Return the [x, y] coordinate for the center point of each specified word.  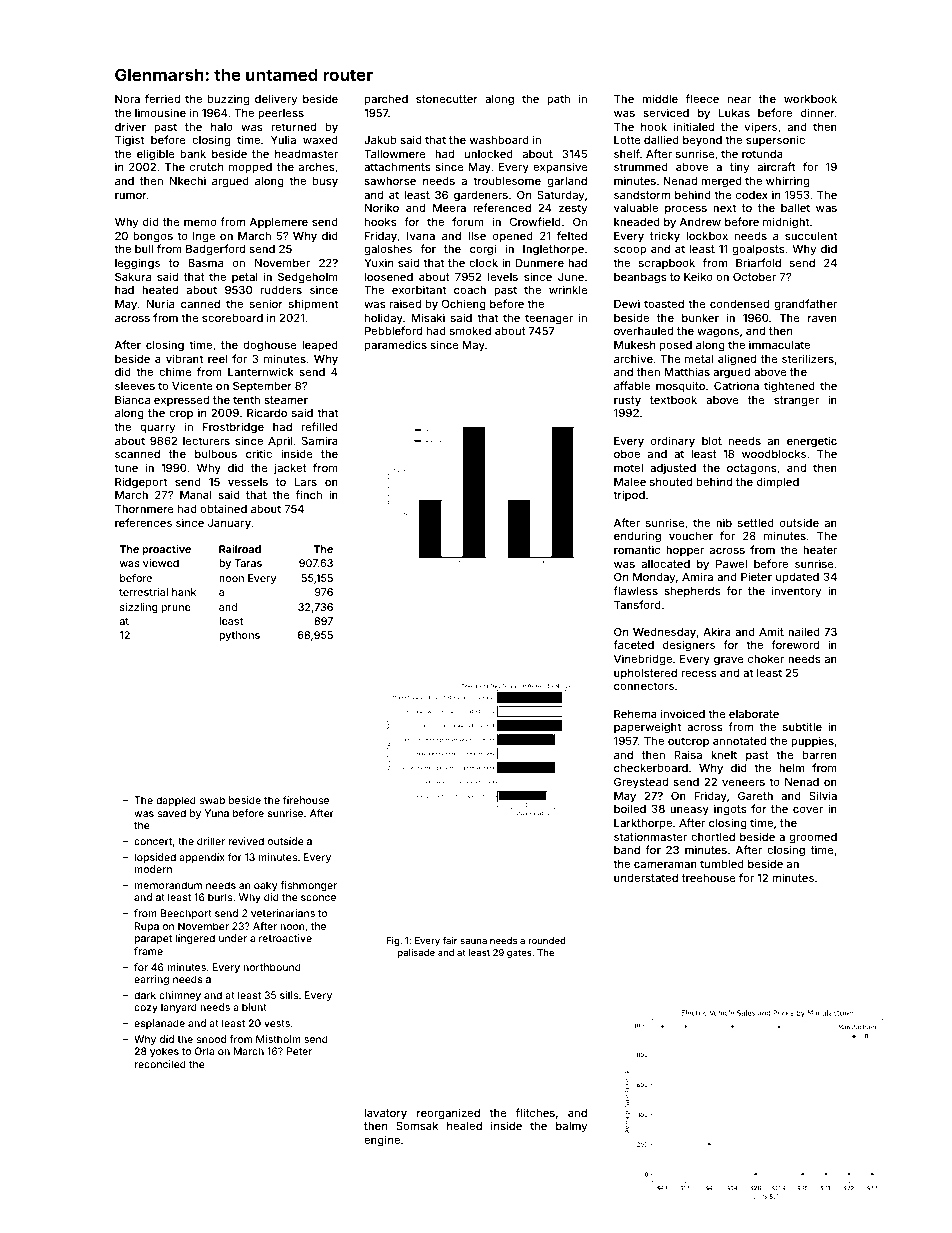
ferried [162, 98]
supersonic [775, 140]
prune [176, 609]
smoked [470, 331]
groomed [813, 838]
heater [820, 550]
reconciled [160, 1064]
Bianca [132, 399]
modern [153, 869]
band [627, 850]
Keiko [698, 276]
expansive [560, 167]
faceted [633, 644]
